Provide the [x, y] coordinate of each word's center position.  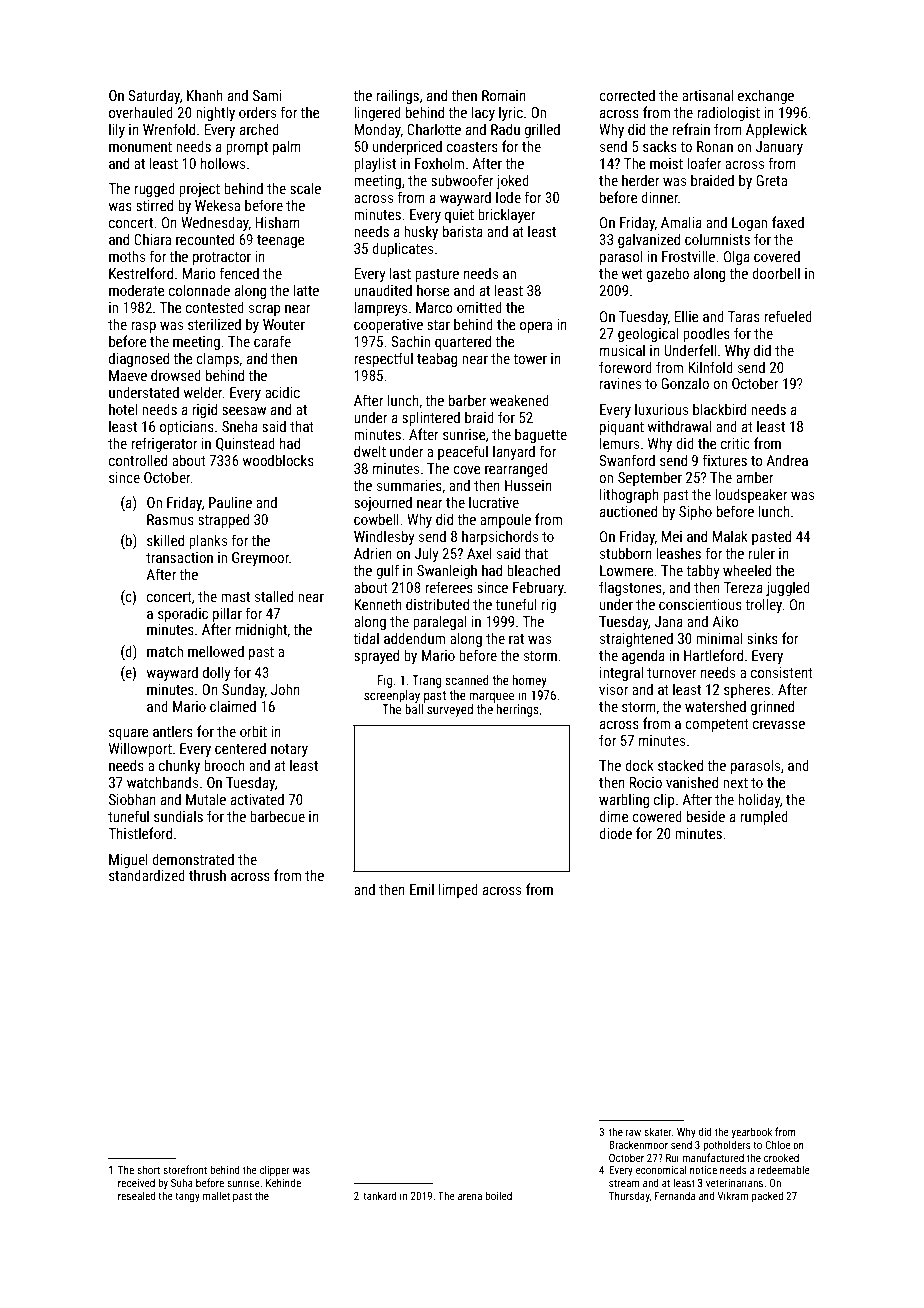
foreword [625, 367]
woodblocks [278, 460]
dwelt [370, 451]
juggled [788, 588]
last [400, 273]
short [148, 1169]
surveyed [450, 710]
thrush [207, 875]
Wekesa [217, 205]
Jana [669, 621]
